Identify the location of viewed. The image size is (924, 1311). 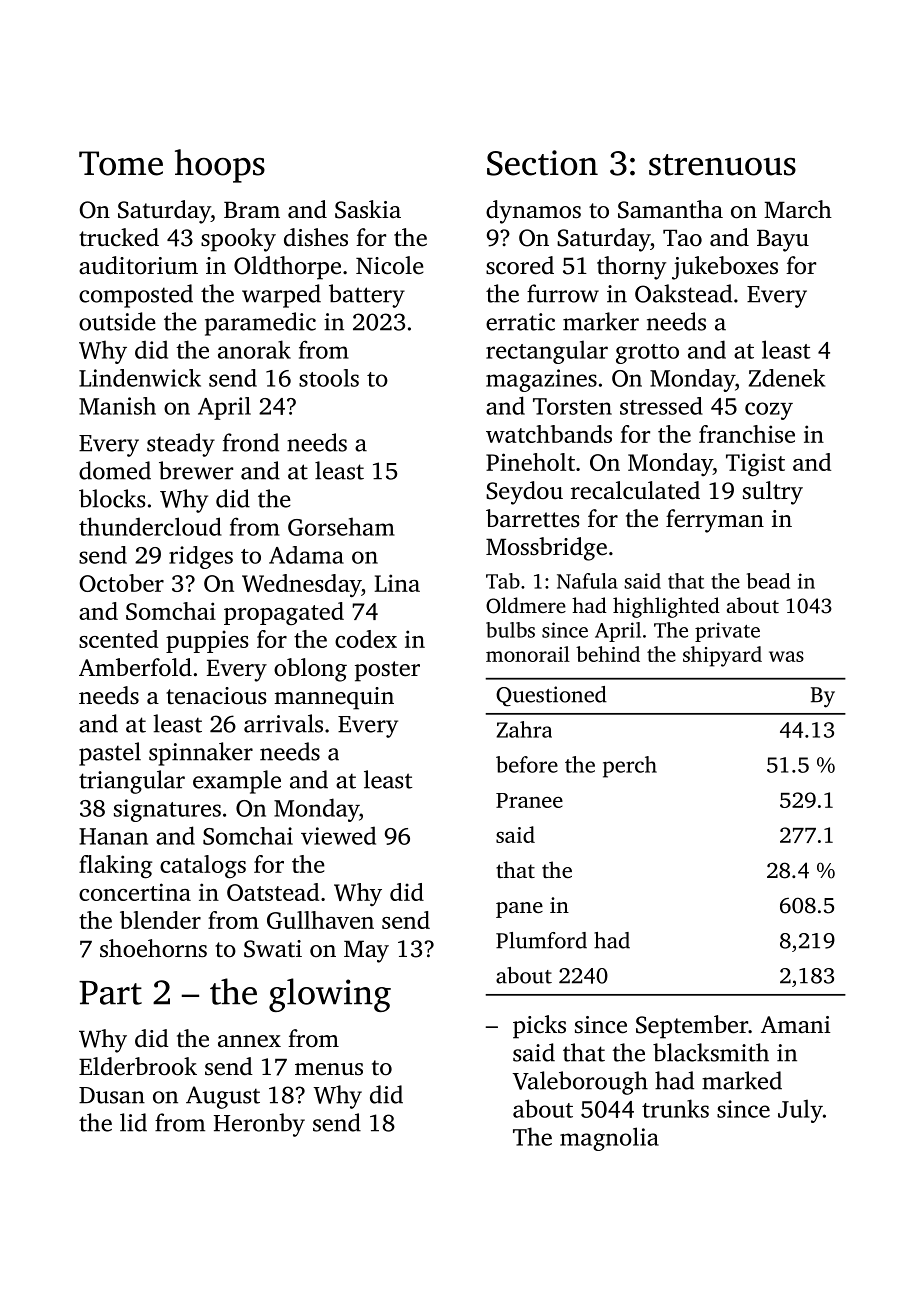
(338, 835).
